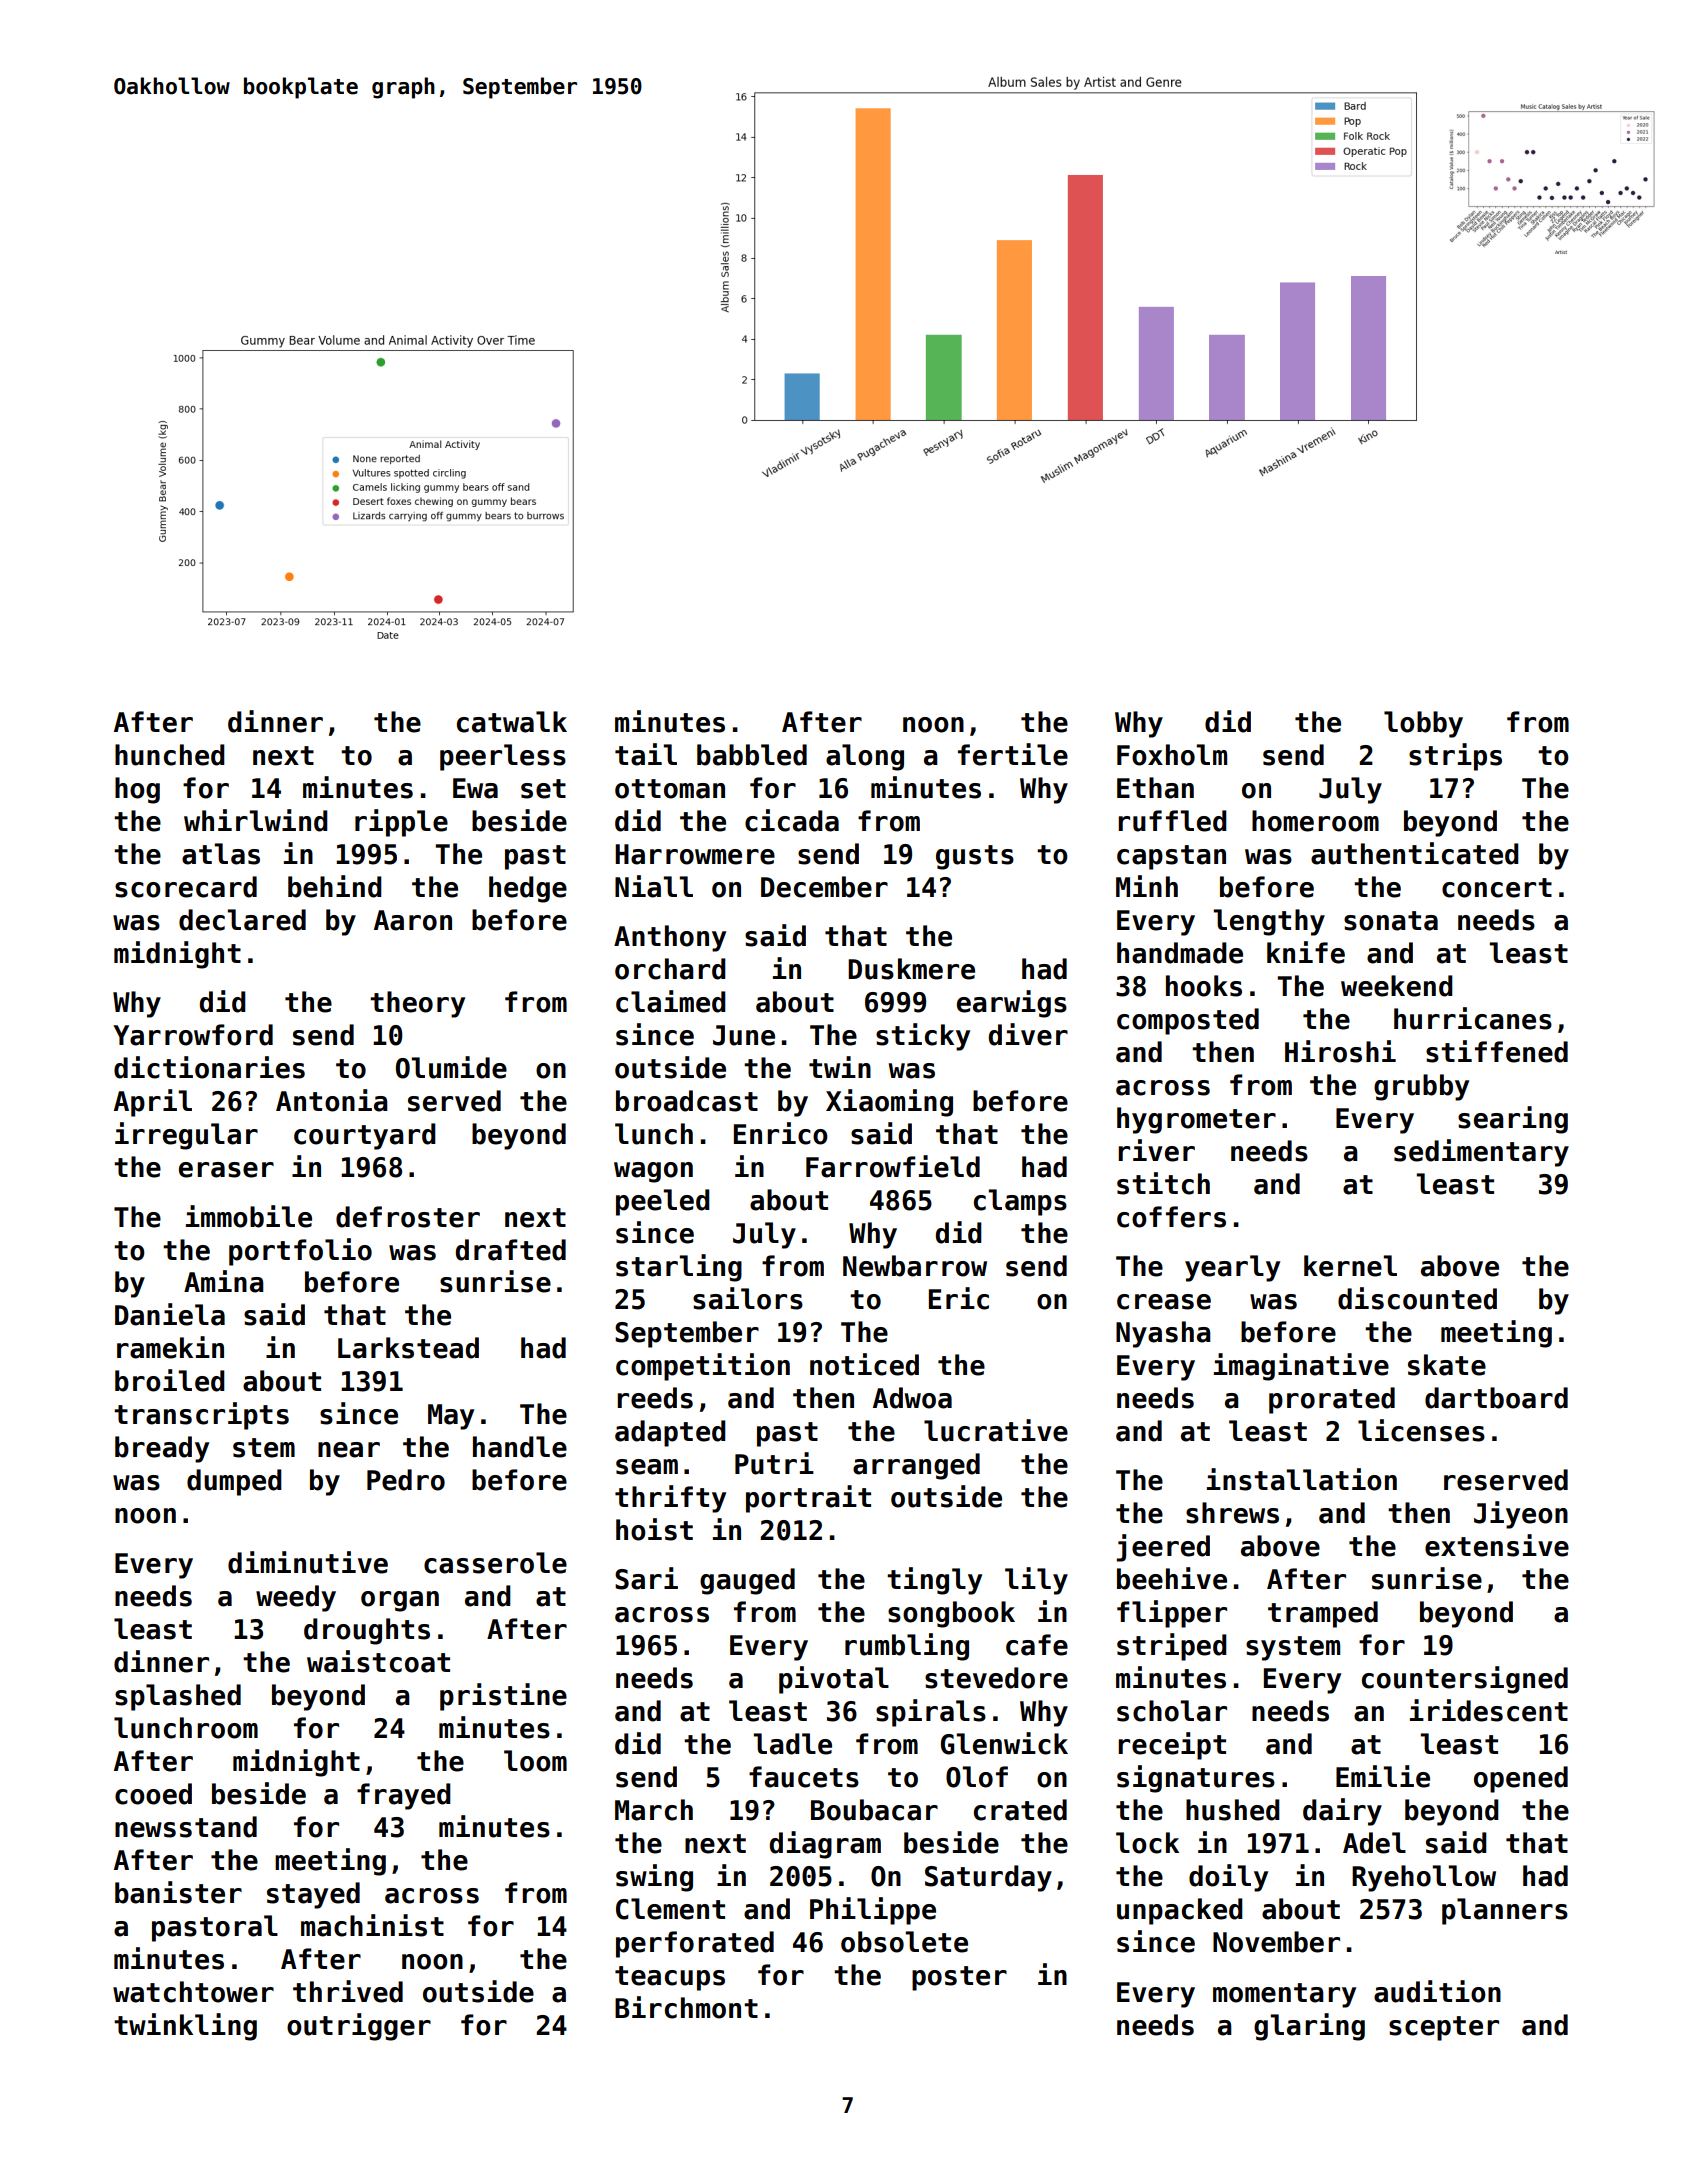 This page has width=1683, height=2178. What do you see at coordinates (1164, 1302) in the page?
I see `crease` at bounding box center [1164, 1302].
